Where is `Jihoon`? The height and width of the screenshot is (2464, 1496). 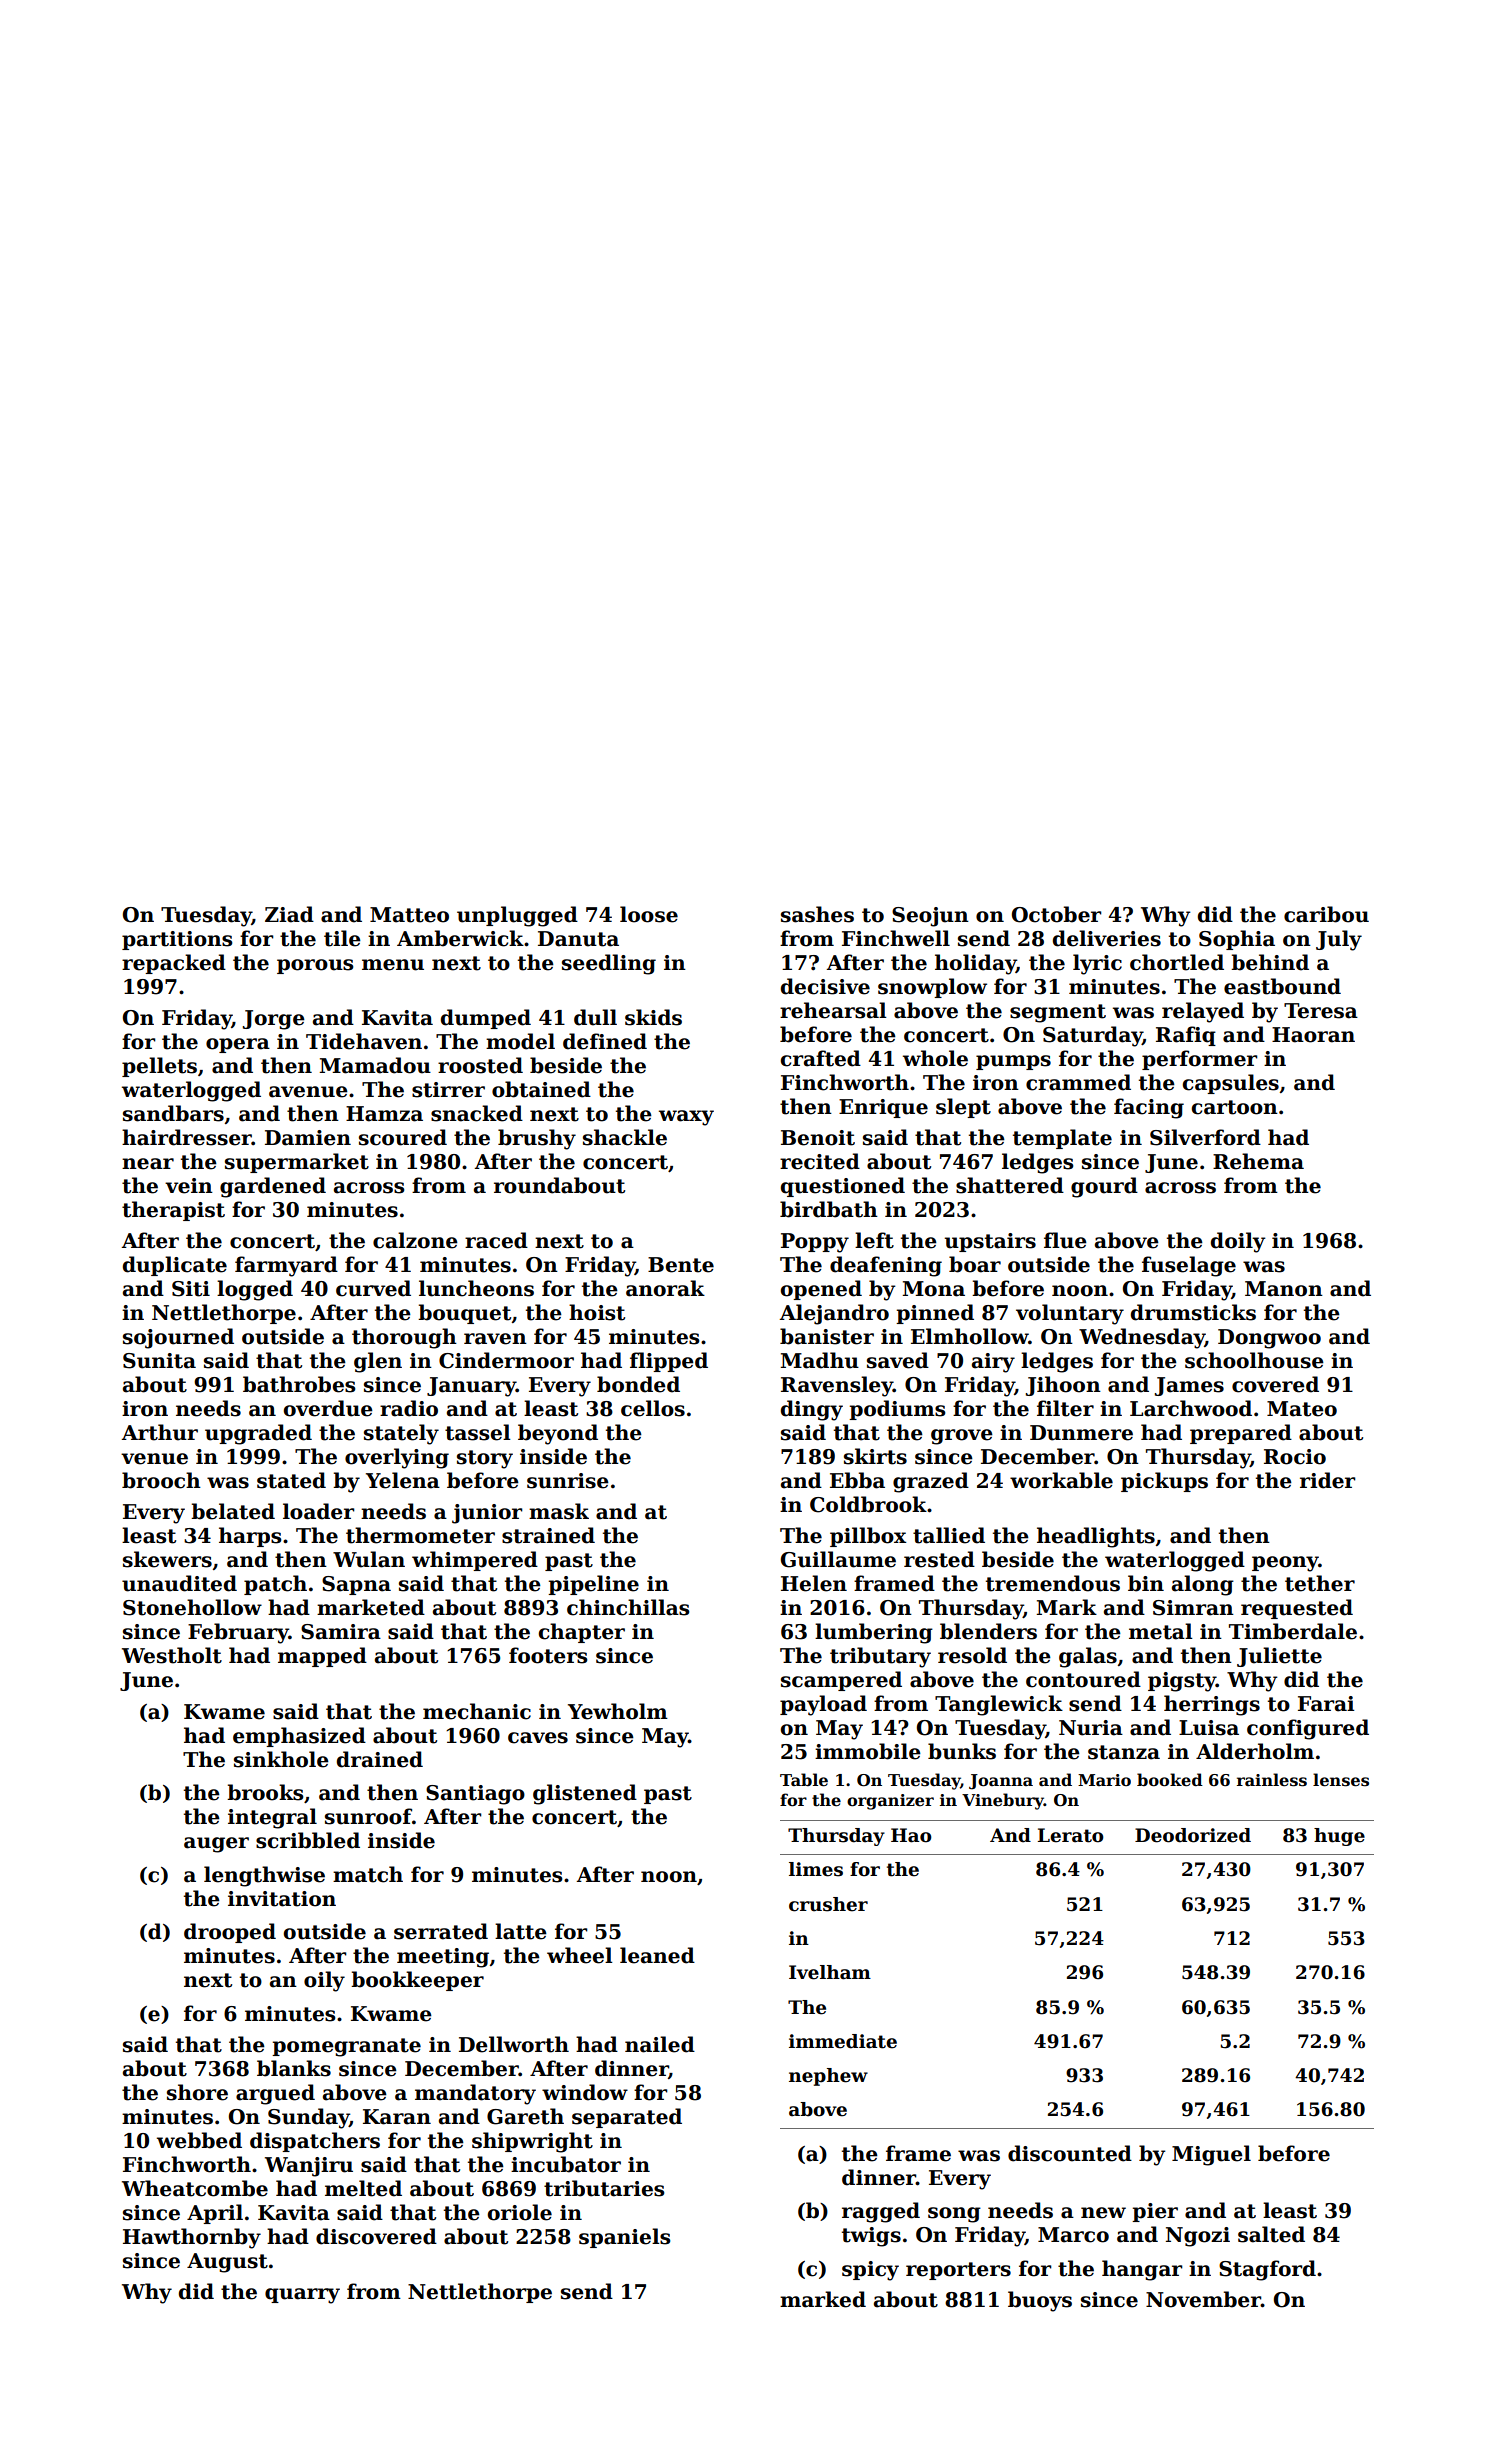 Jihoon is located at coordinates (1063, 1386).
